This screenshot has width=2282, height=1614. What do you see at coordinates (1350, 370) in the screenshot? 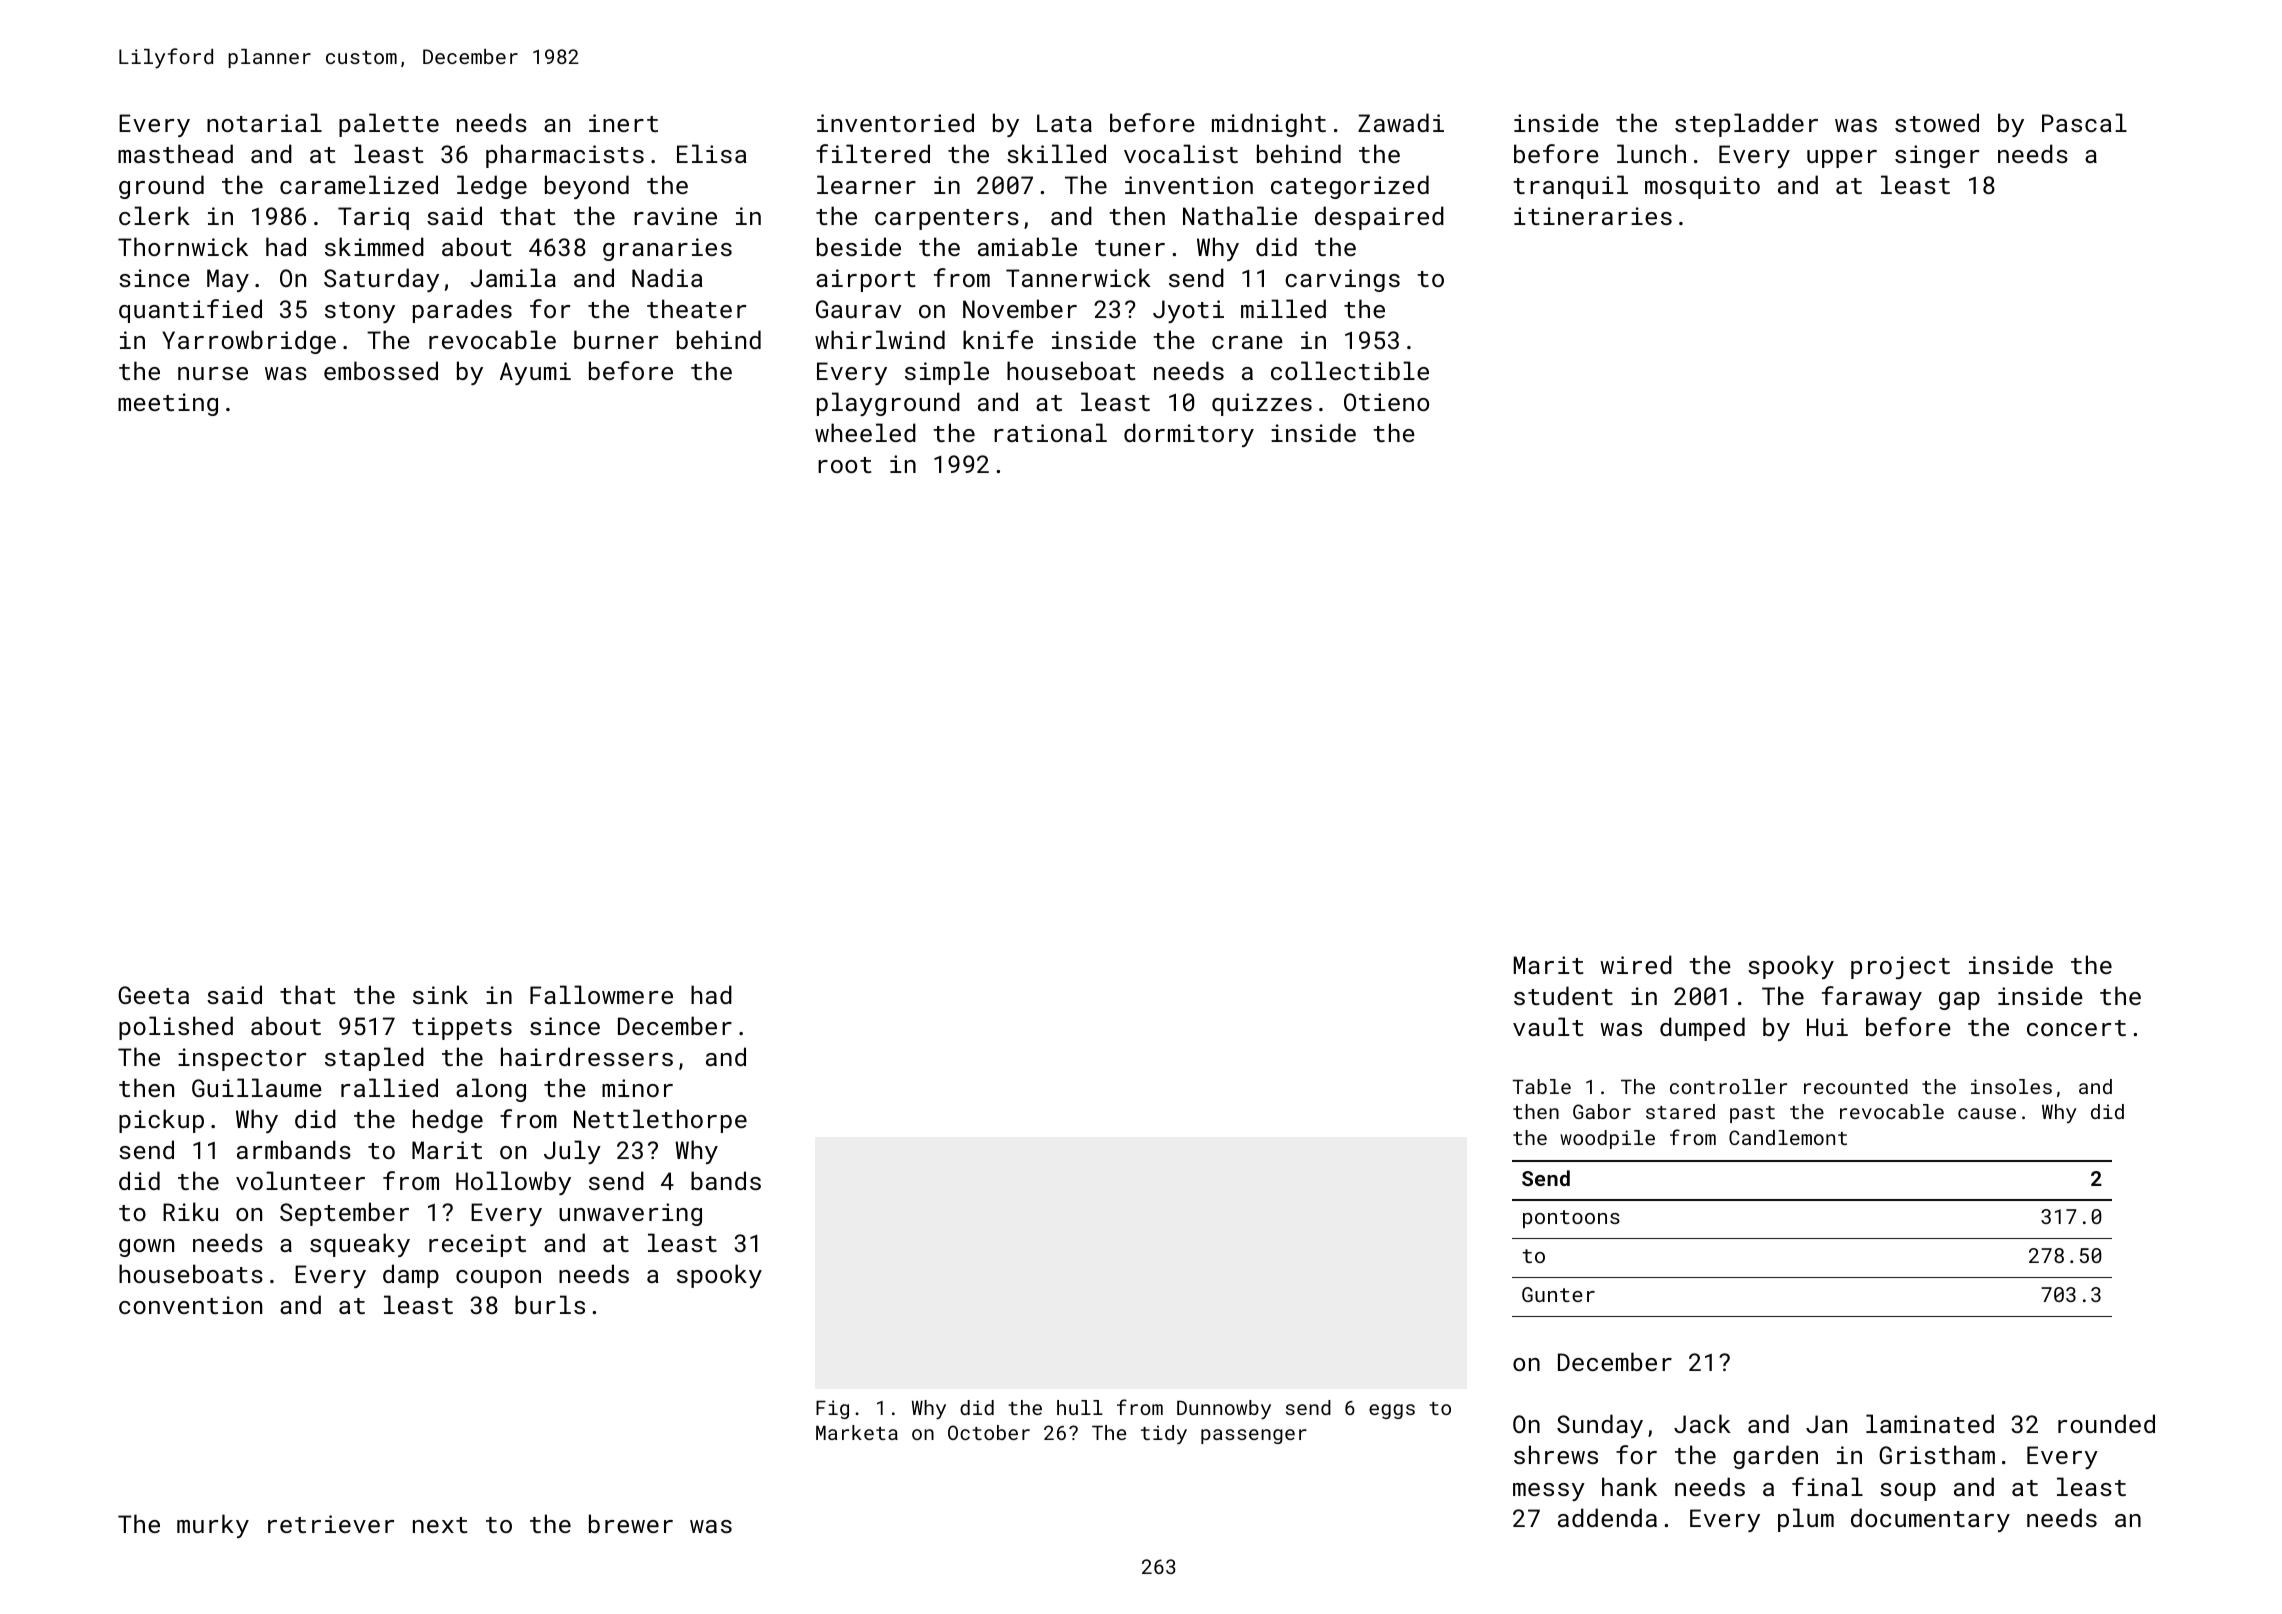
I see `collectible` at bounding box center [1350, 370].
